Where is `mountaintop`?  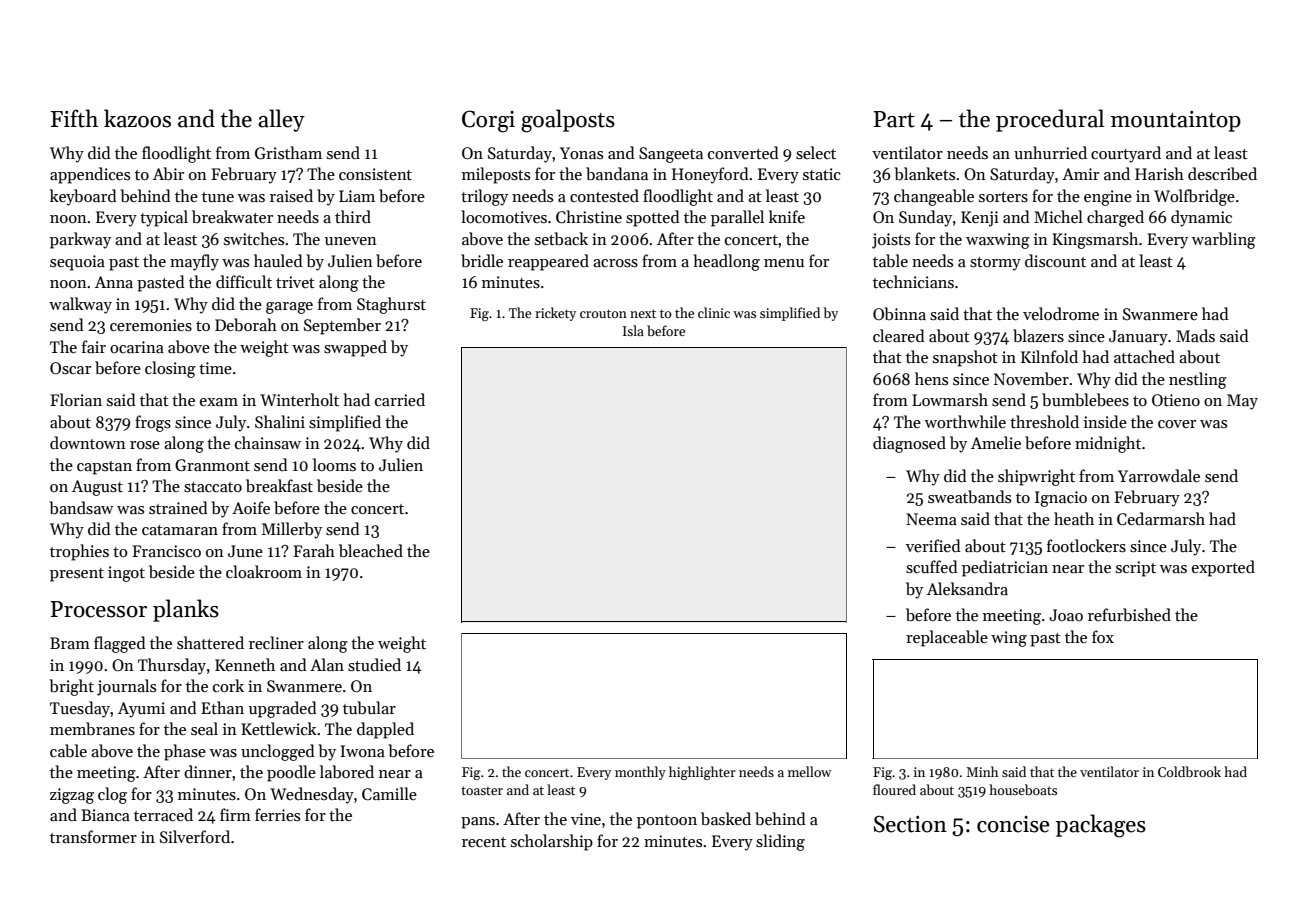
mountaintop is located at coordinates (1176, 121).
